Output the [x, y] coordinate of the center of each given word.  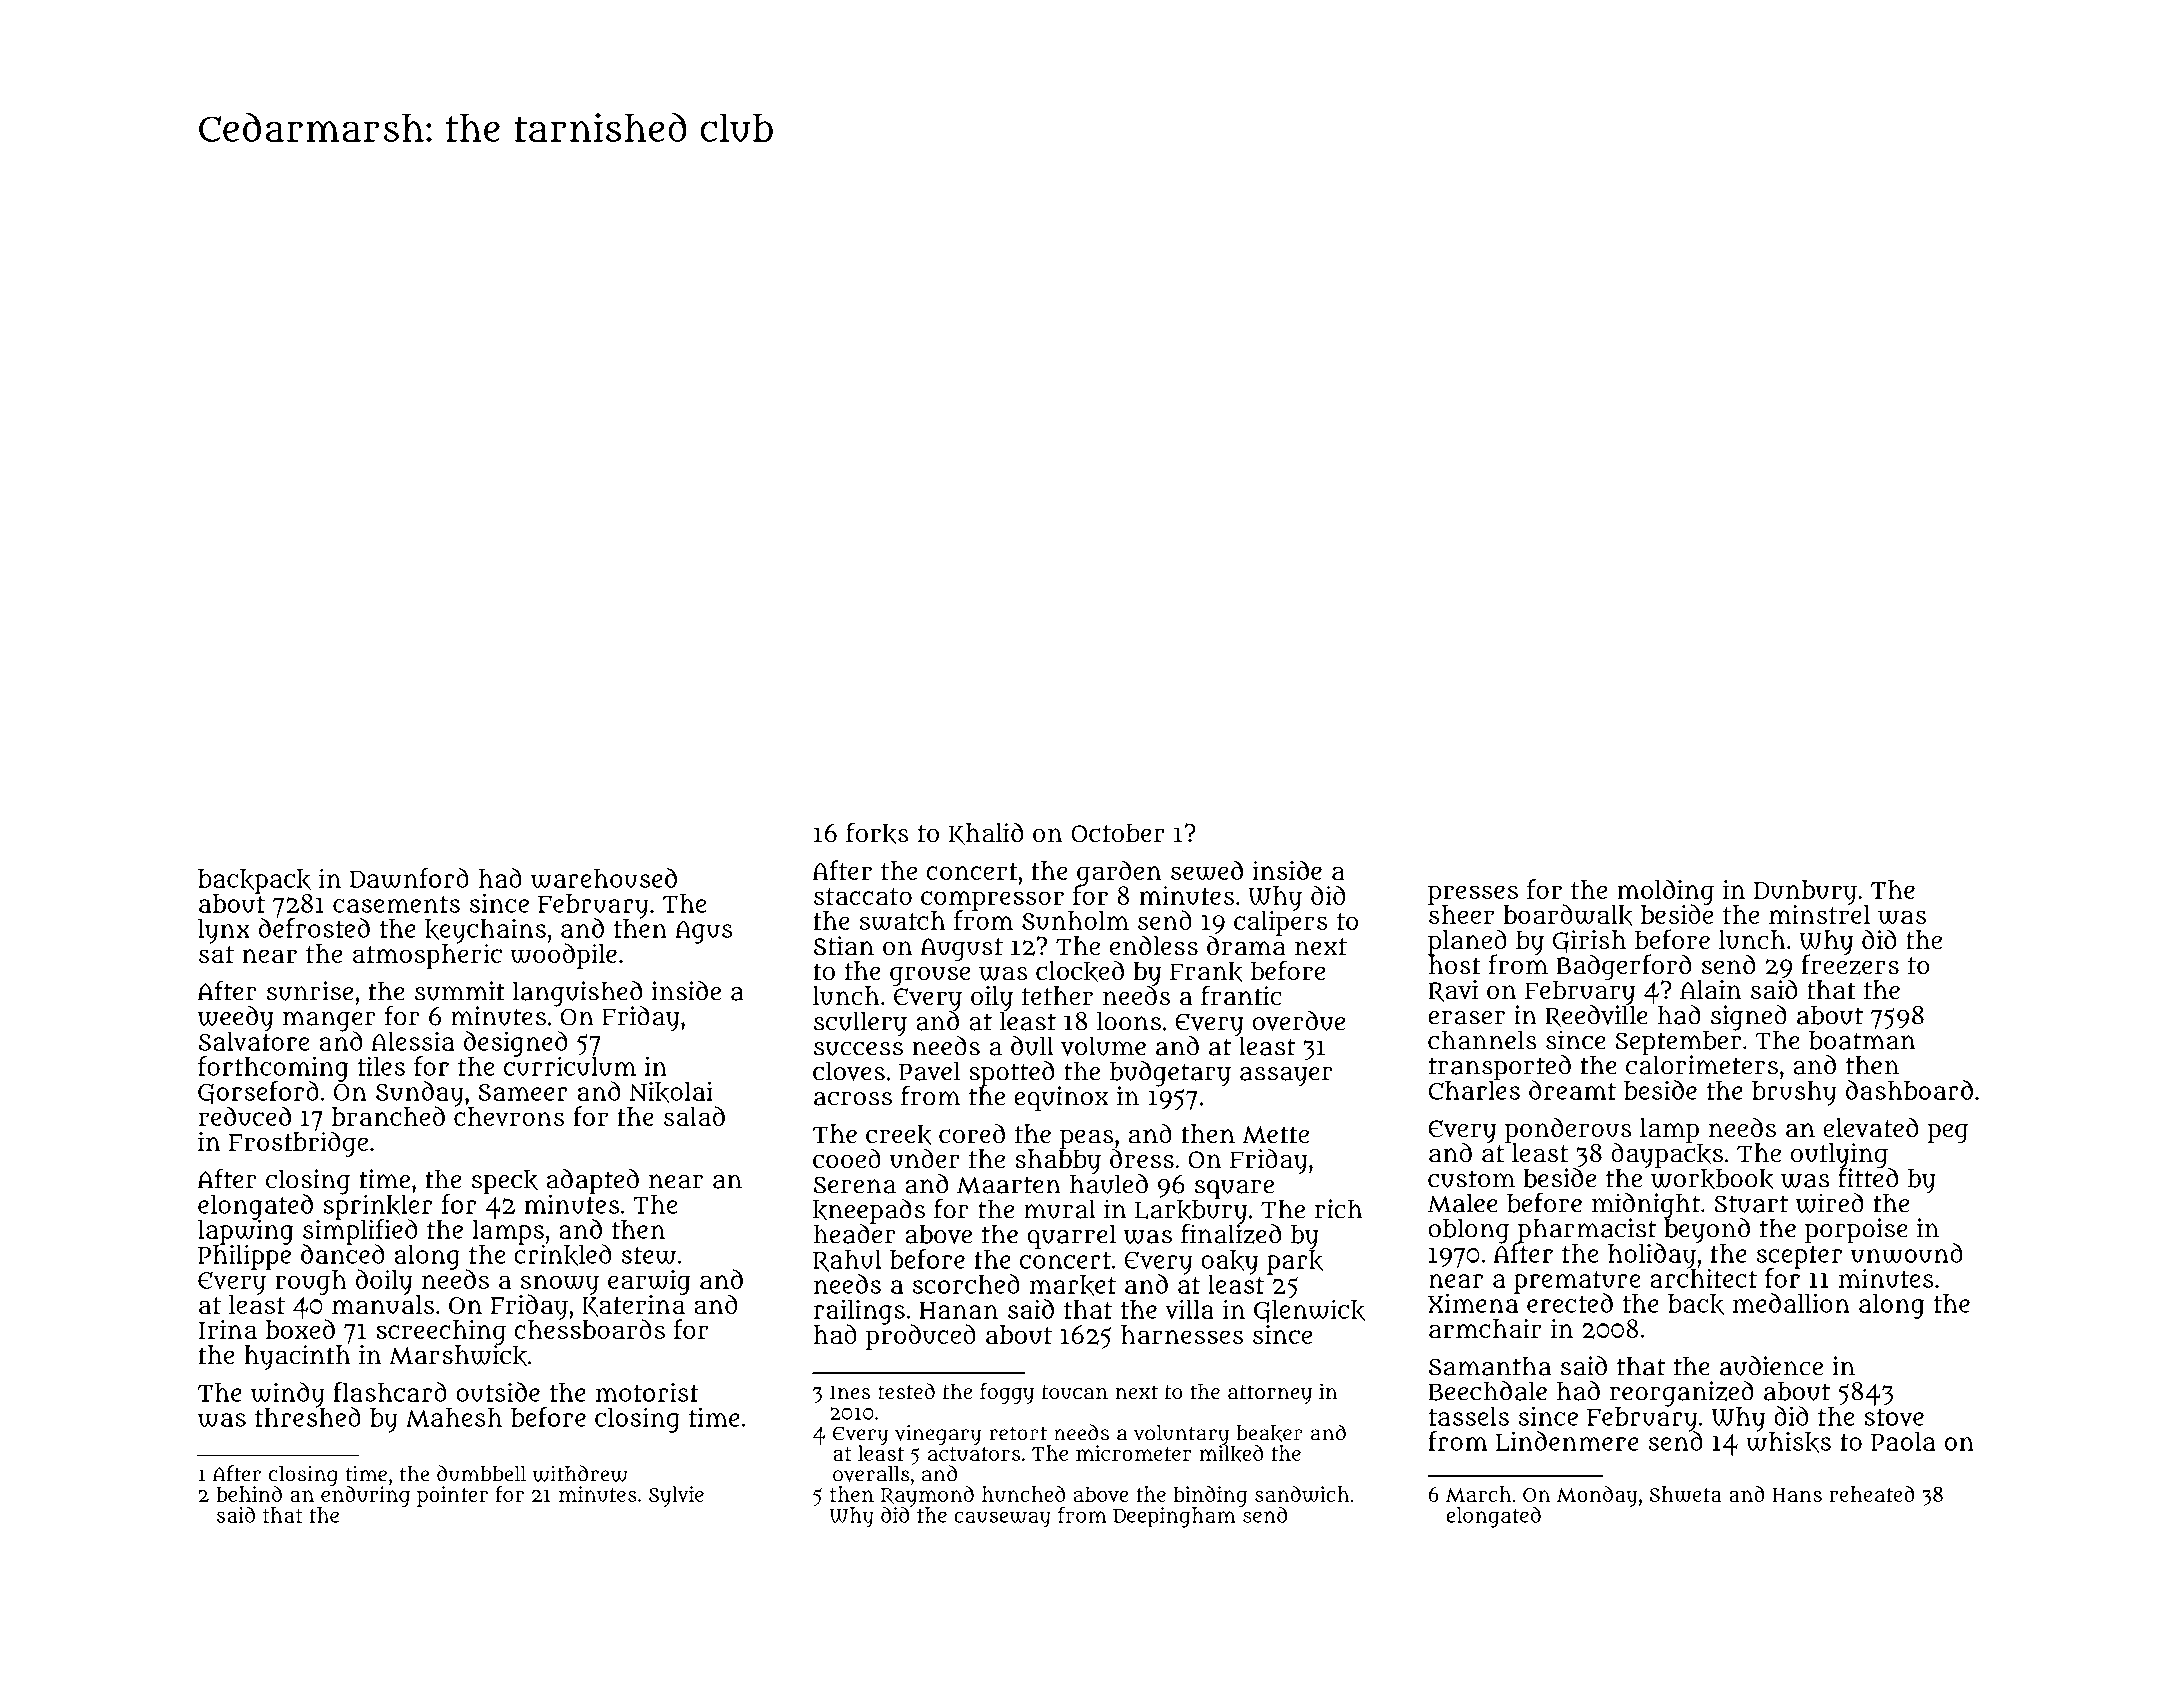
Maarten [1009, 1185]
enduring [365, 1496]
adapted [593, 1181]
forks [877, 833]
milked [1231, 1454]
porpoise [1856, 1231]
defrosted [314, 928]
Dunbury [1805, 892]
